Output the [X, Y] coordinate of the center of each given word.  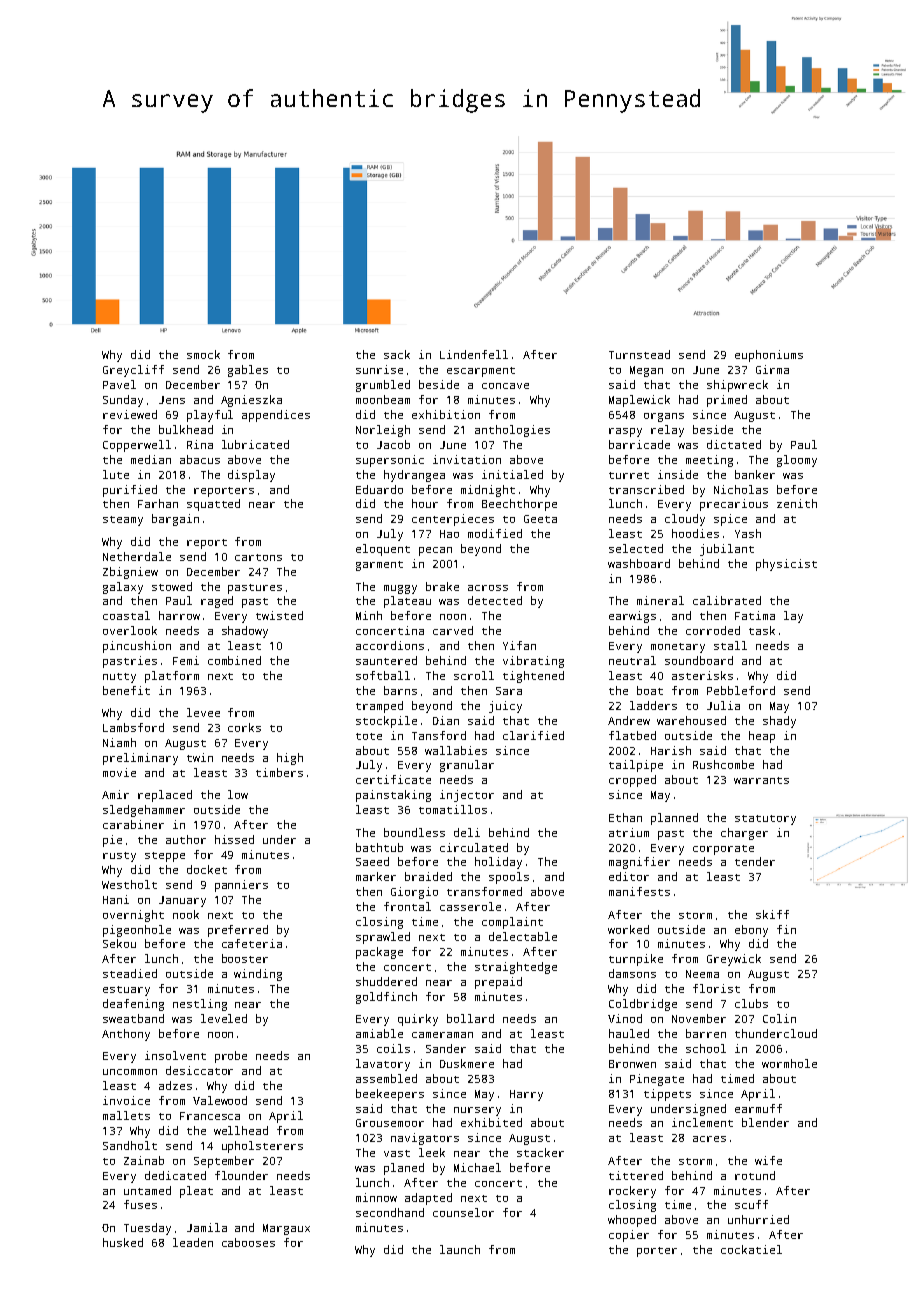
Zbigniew [130, 573]
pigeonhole [137, 931]
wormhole [789, 1063]
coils [393, 1048]
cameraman [442, 1035]
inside [678, 474]
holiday [498, 863]
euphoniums [769, 356]
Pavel [119, 384]
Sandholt [130, 1145]
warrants [761, 780]
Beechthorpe [519, 505]
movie [119, 772]
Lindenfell [474, 354]
